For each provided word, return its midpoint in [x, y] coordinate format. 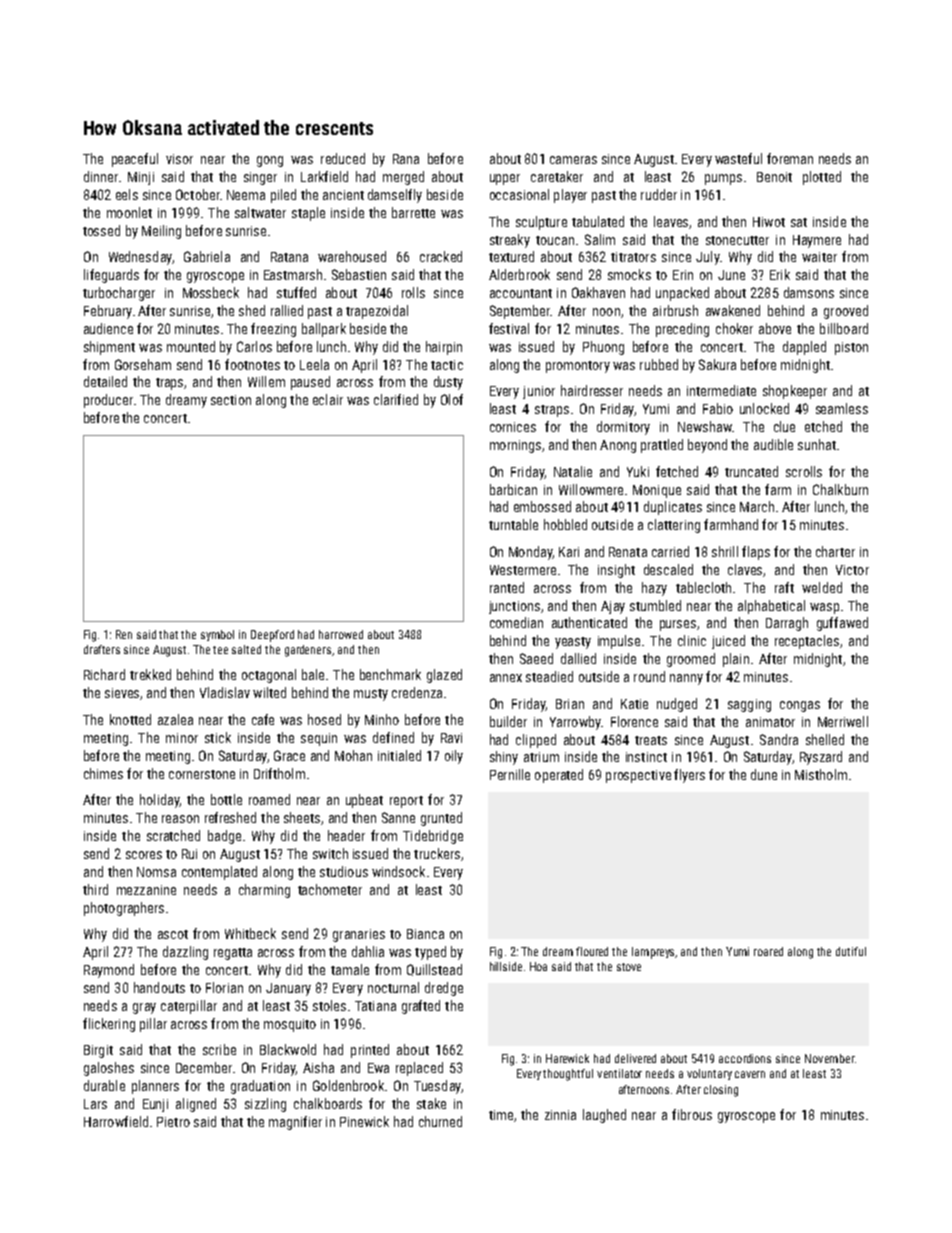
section [231, 400]
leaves [671, 221]
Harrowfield [116, 1121]
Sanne [398, 817]
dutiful [851, 951]
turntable [513, 524]
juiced [728, 642]
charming [264, 891]
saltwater [260, 212]
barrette [413, 212]
